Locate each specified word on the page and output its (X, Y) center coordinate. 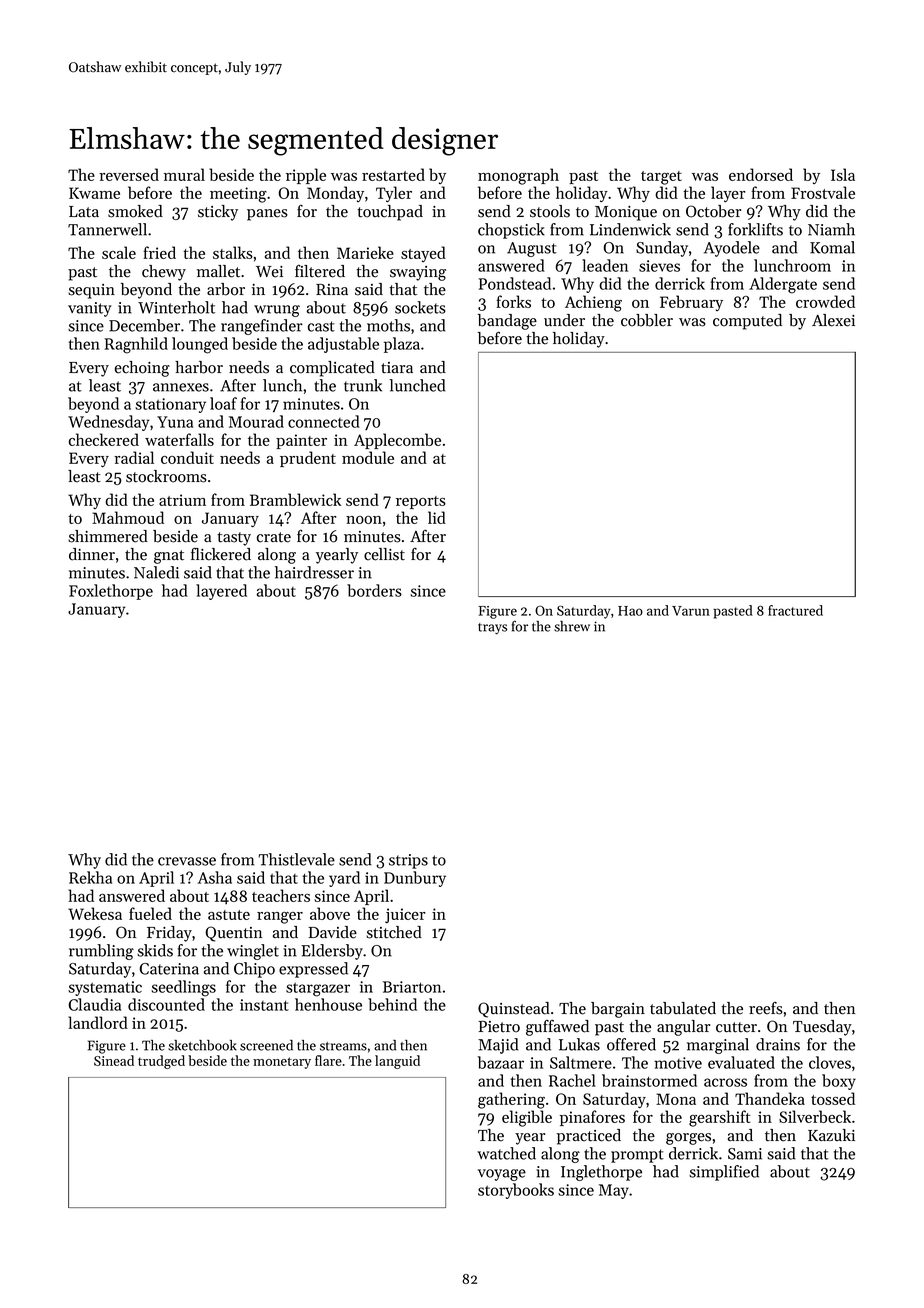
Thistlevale (296, 859)
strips (408, 861)
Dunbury (415, 879)
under (564, 320)
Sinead (114, 1060)
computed (747, 322)
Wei (269, 272)
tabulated (683, 1008)
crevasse (187, 861)
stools (550, 211)
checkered (104, 439)
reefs (766, 1008)
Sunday (662, 249)
